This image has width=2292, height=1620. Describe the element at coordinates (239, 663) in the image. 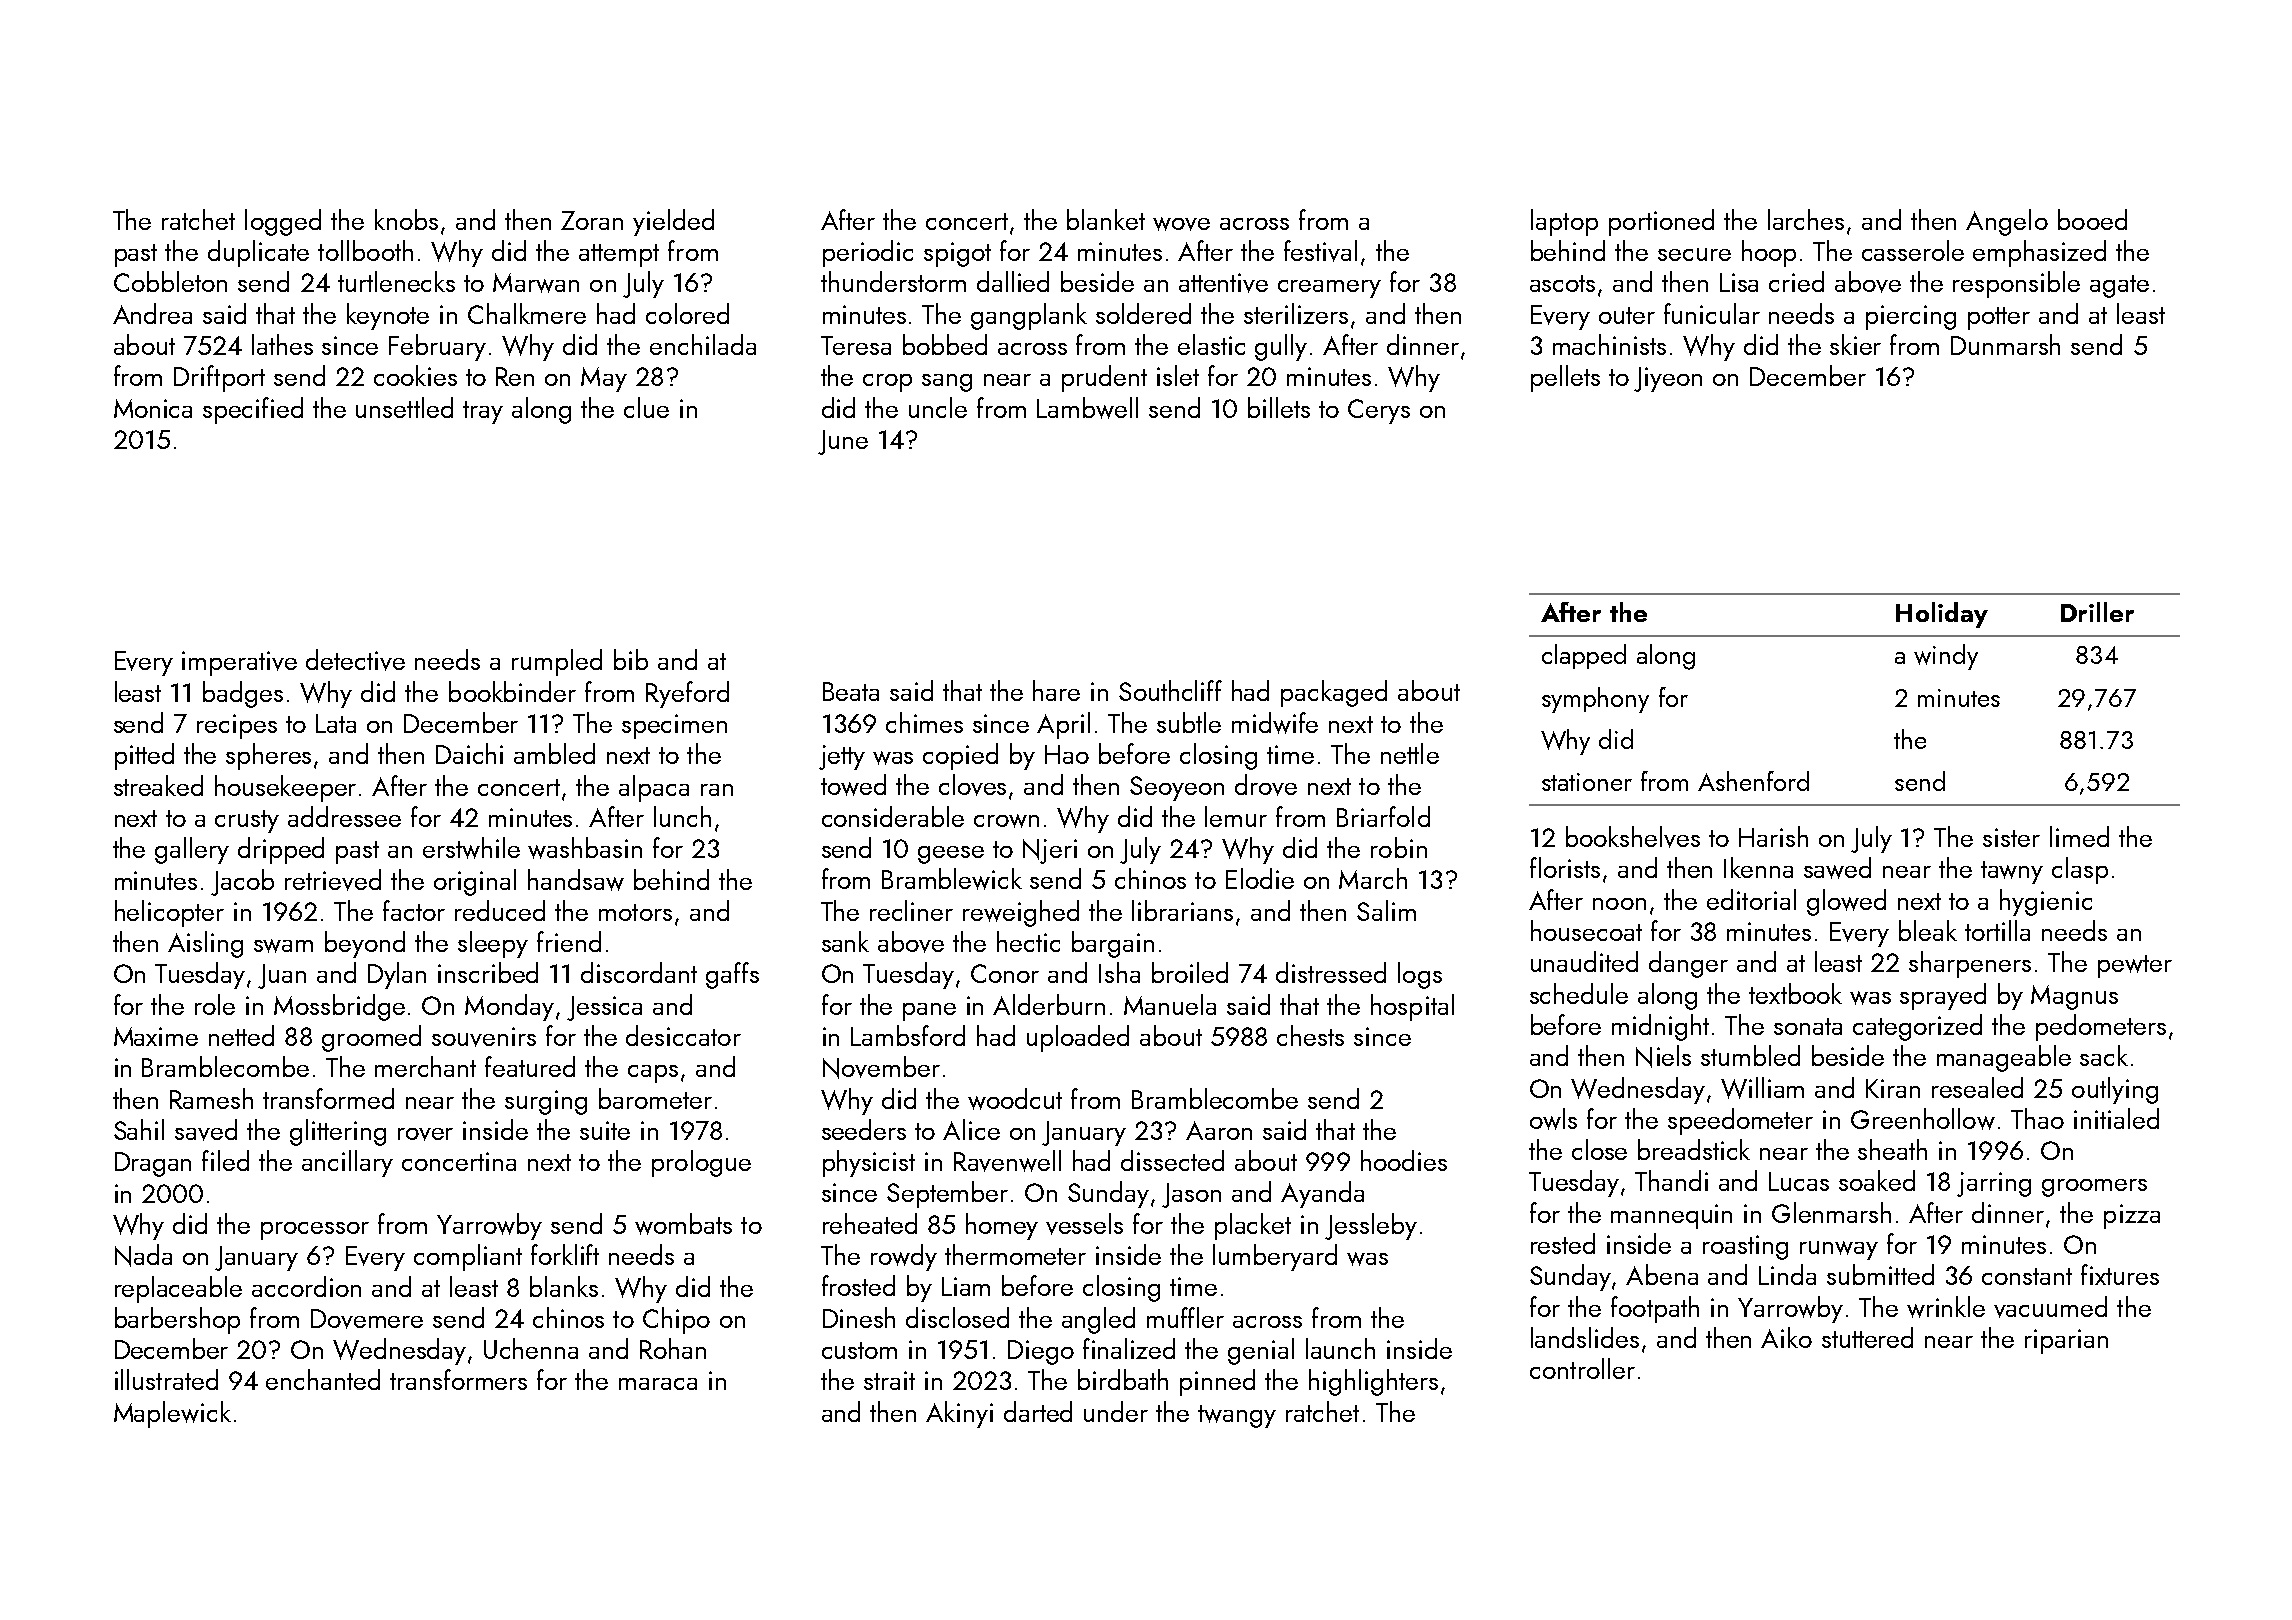

I see `imperative` at that location.
